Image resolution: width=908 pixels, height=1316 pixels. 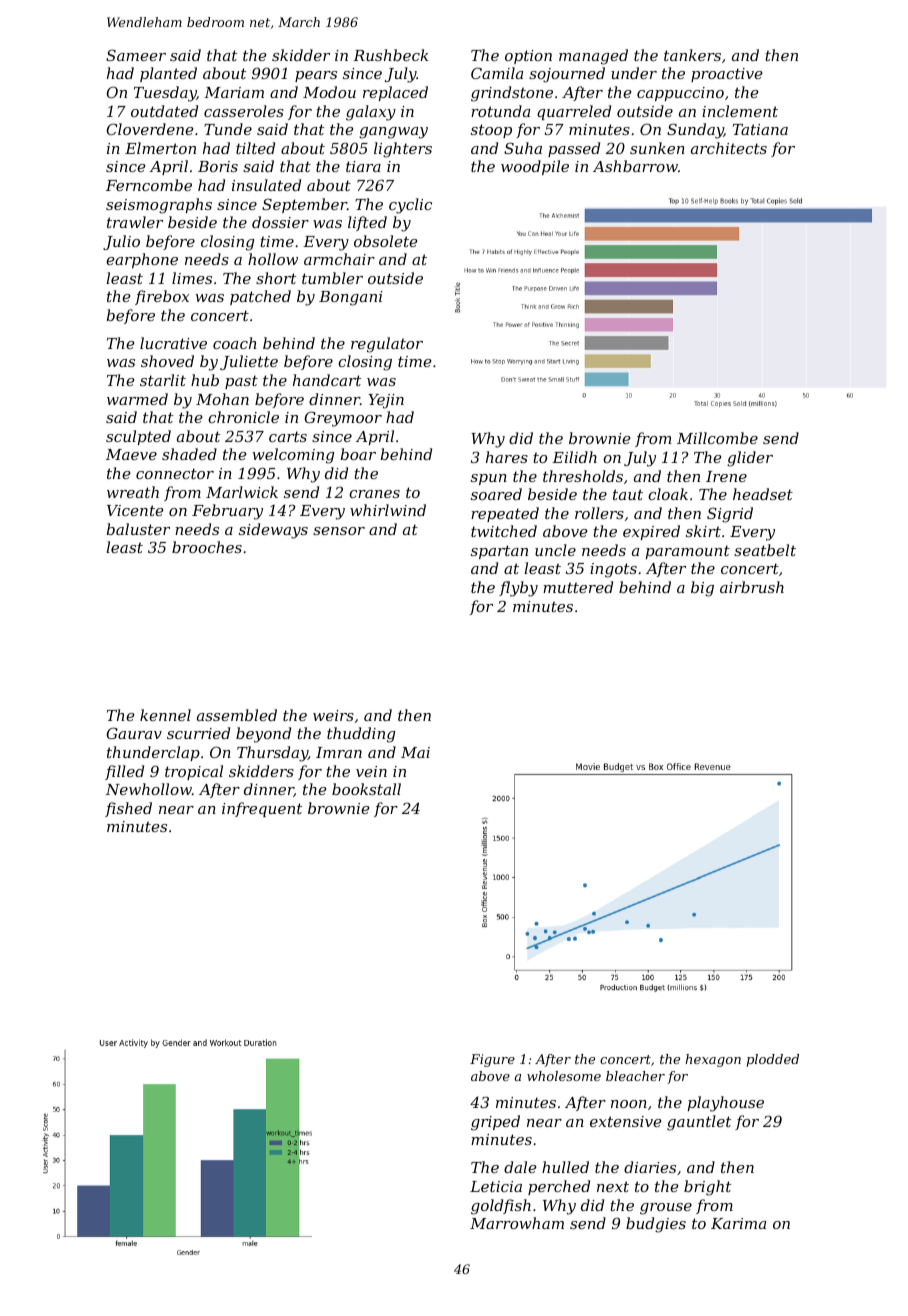 I want to click on vein, so click(x=371, y=771).
